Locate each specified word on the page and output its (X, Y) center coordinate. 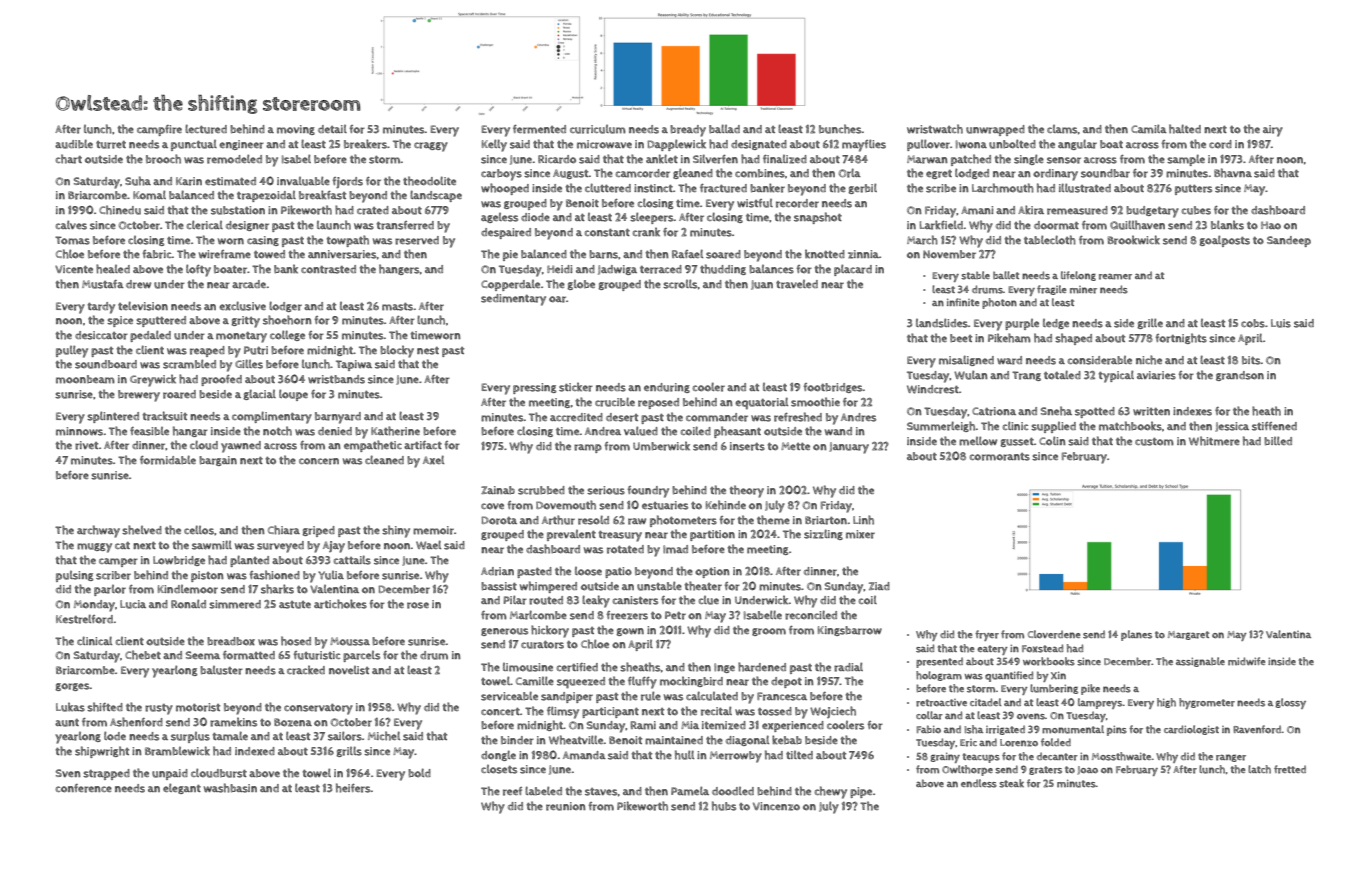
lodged (972, 173)
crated (373, 210)
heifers (353, 788)
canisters (635, 600)
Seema (203, 655)
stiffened (1274, 426)
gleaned (693, 173)
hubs (724, 806)
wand (838, 431)
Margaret (1188, 635)
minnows (79, 431)
